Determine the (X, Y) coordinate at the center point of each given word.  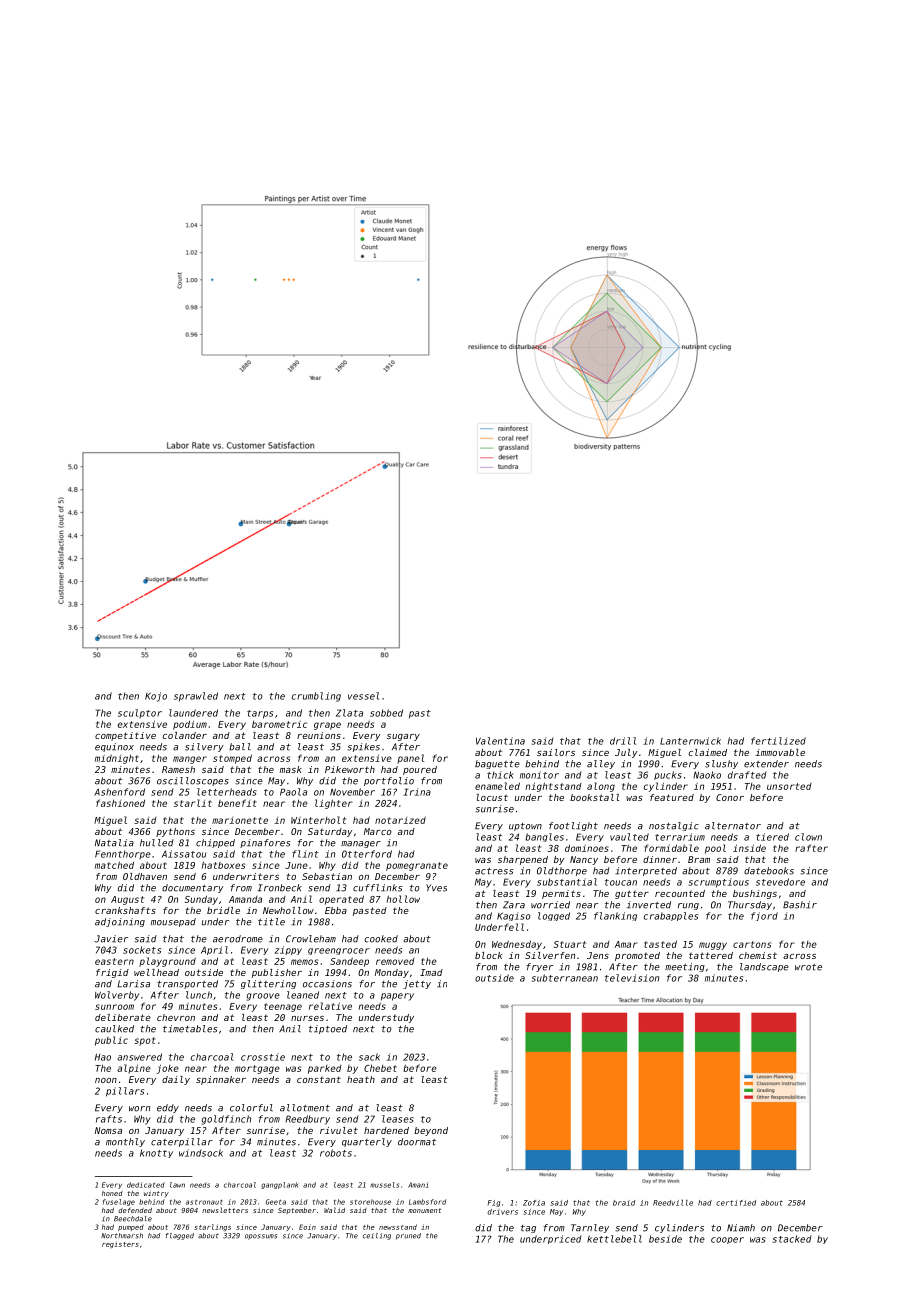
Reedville (673, 1203)
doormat (417, 1142)
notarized (400, 820)
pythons (175, 832)
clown (808, 837)
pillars (125, 1092)
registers (120, 1244)
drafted (747, 775)
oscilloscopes (193, 781)
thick (500, 775)
